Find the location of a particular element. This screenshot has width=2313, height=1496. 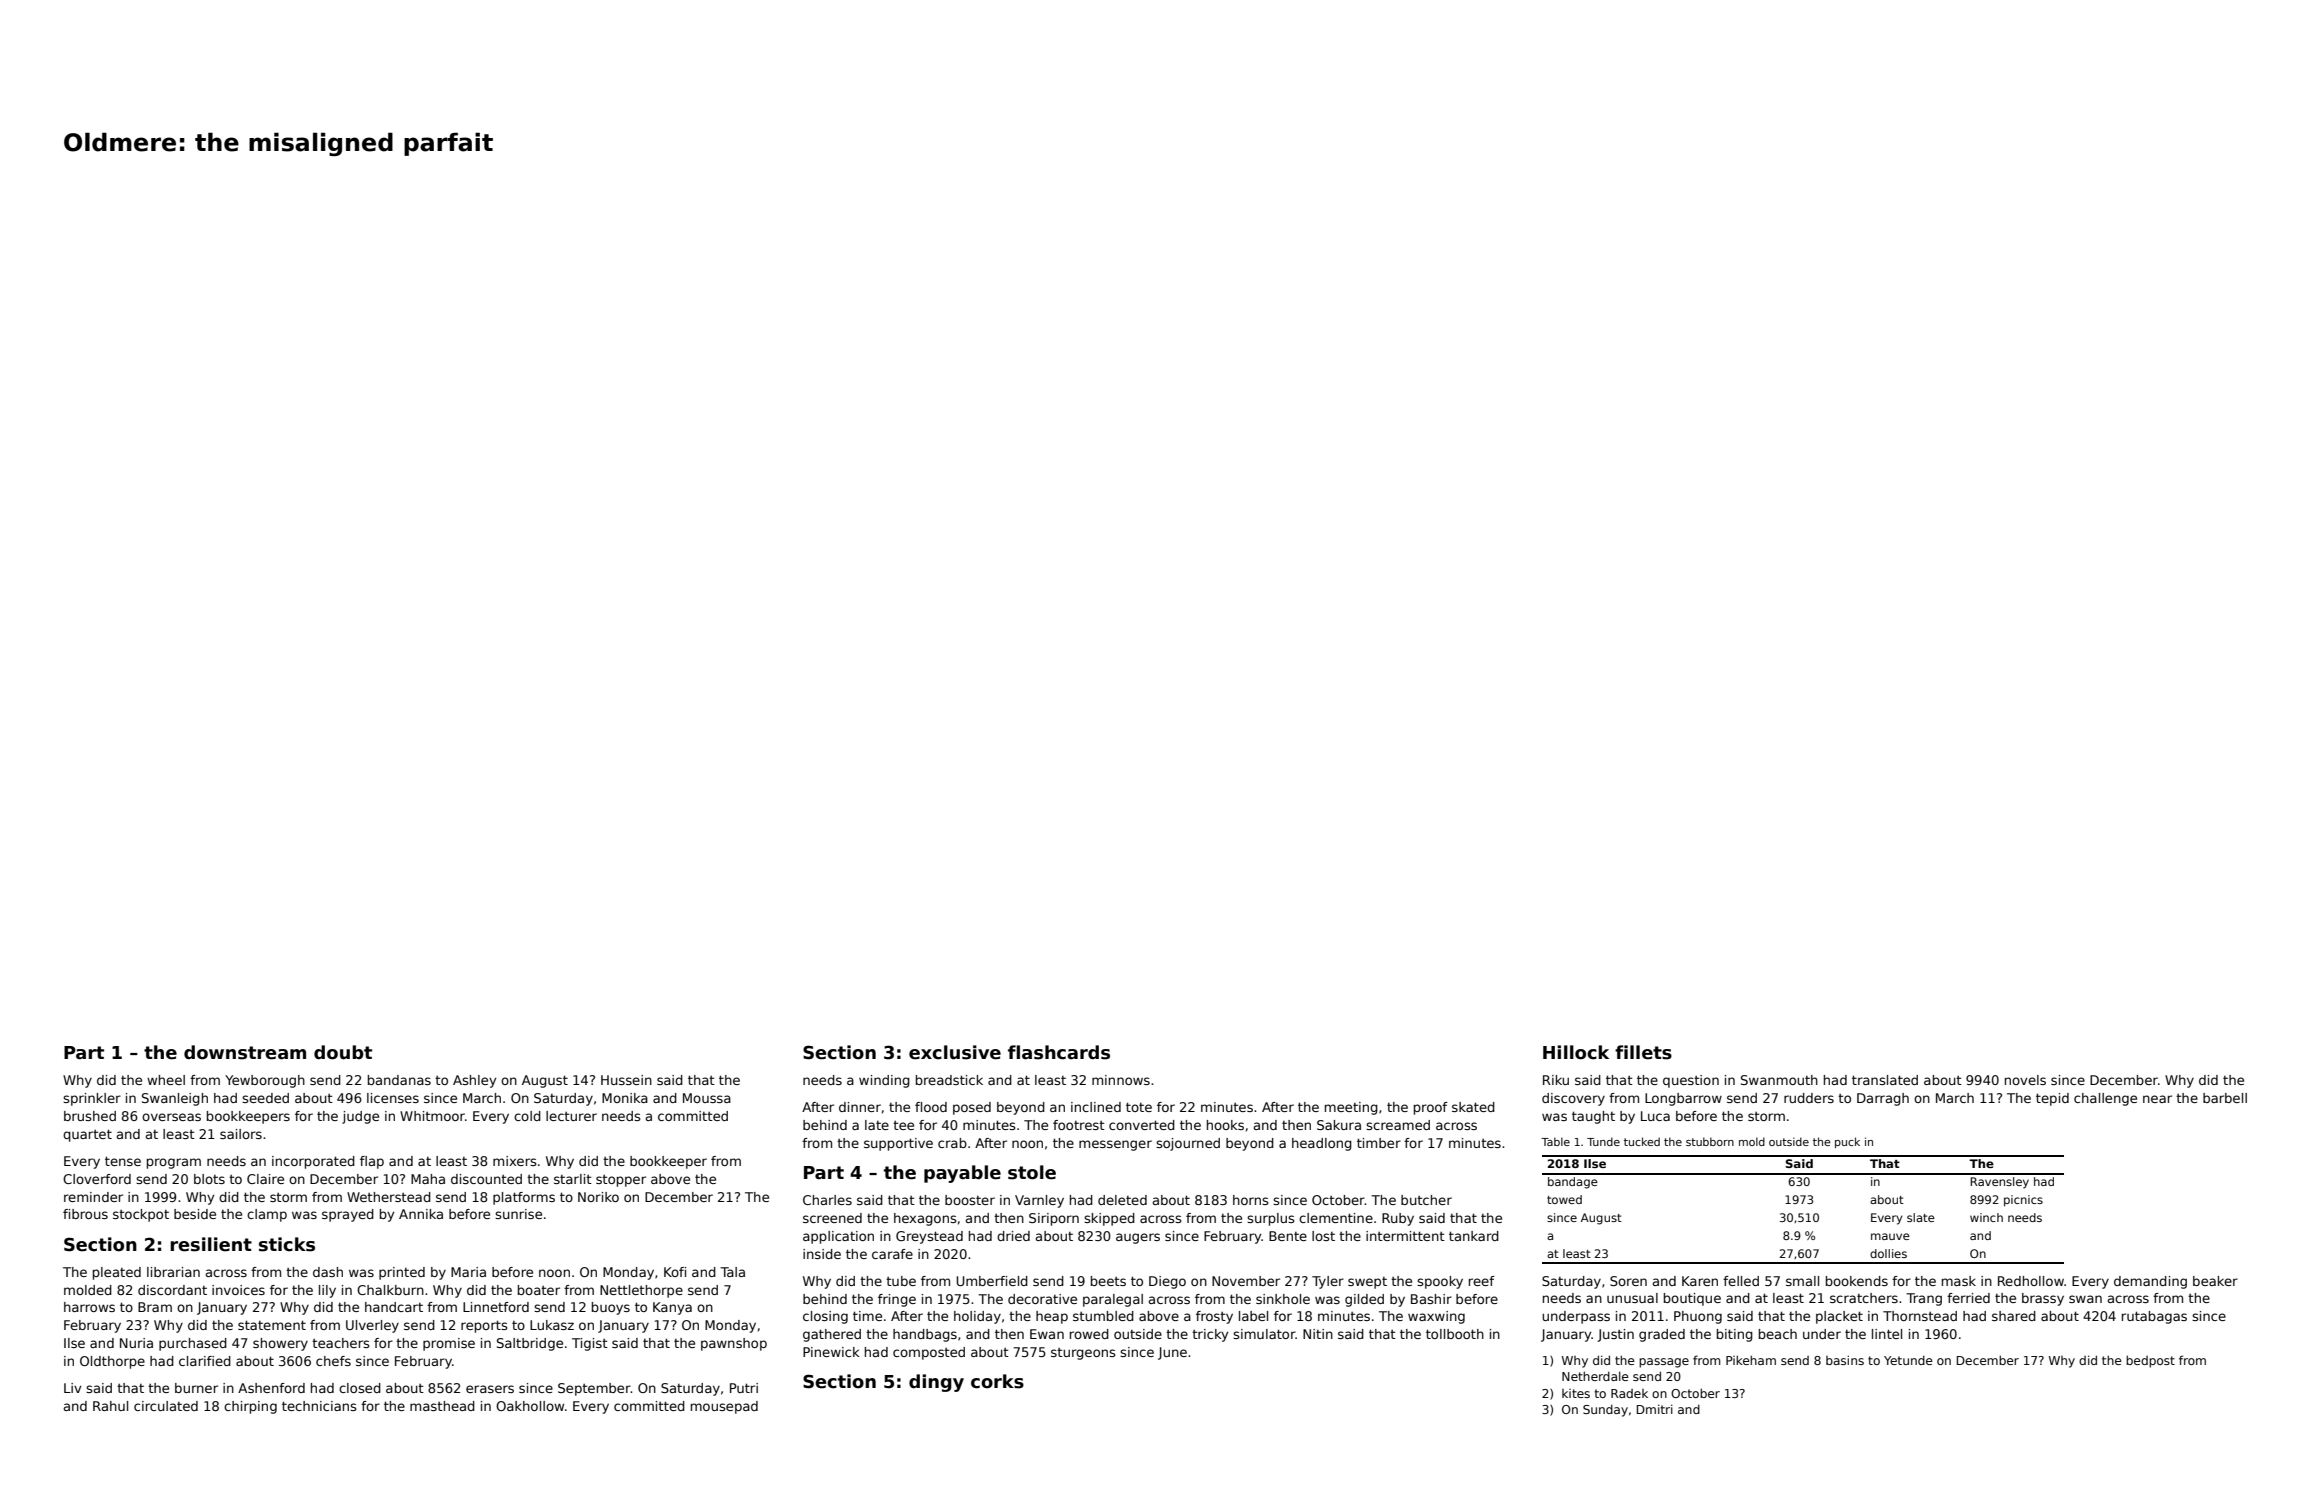

Dmitri is located at coordinates (1655, 1409).
